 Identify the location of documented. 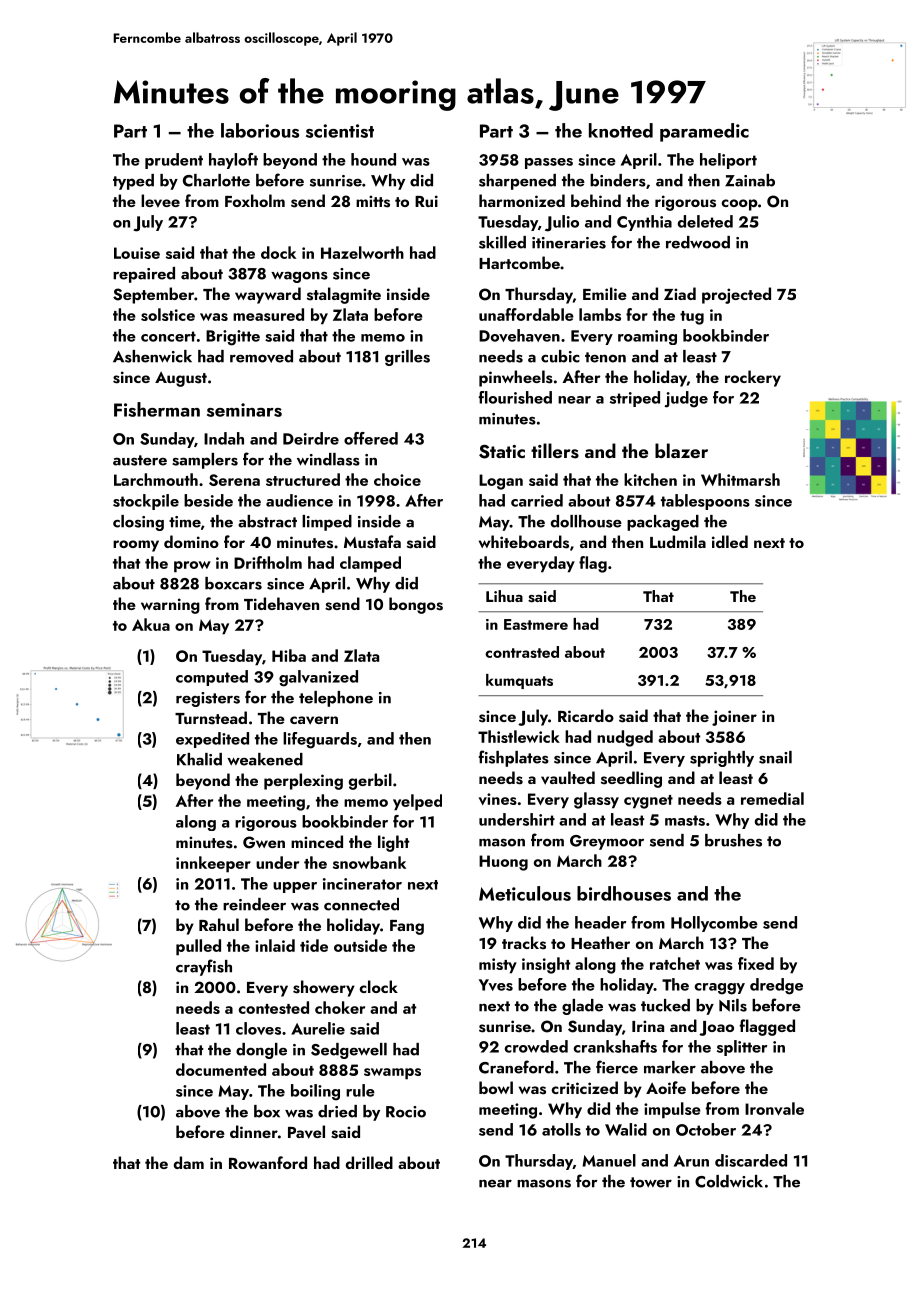
(221, 1069).
